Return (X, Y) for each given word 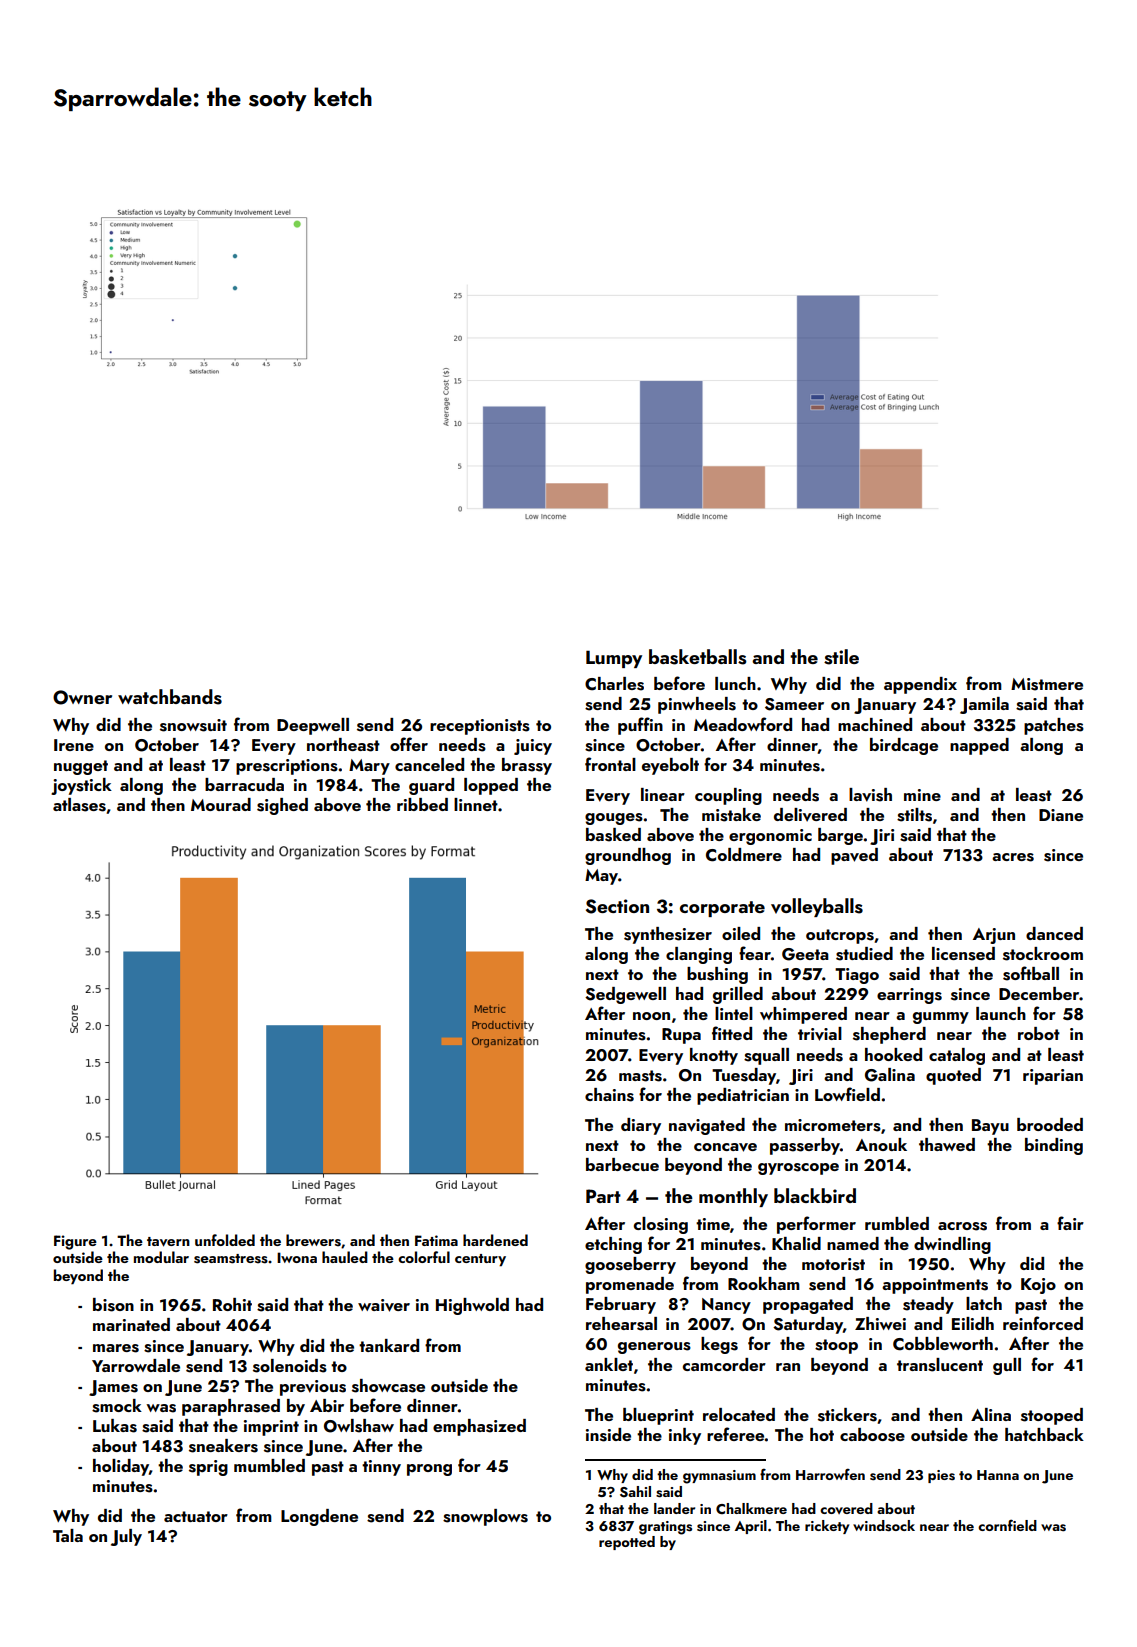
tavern (168, 1242)
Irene (74, 745)
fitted (732, 1033)
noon (651, 1016)
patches (1054, 726)
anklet (609, 1364)
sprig (208, 1468)
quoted (953, 1076)
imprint (271, 1428)
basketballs (697, 657)
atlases (79, 805)
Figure (75, 1242)
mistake (731, 815)
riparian (1053, 1077)
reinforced (1043, 1323)
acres (1013, 857)
